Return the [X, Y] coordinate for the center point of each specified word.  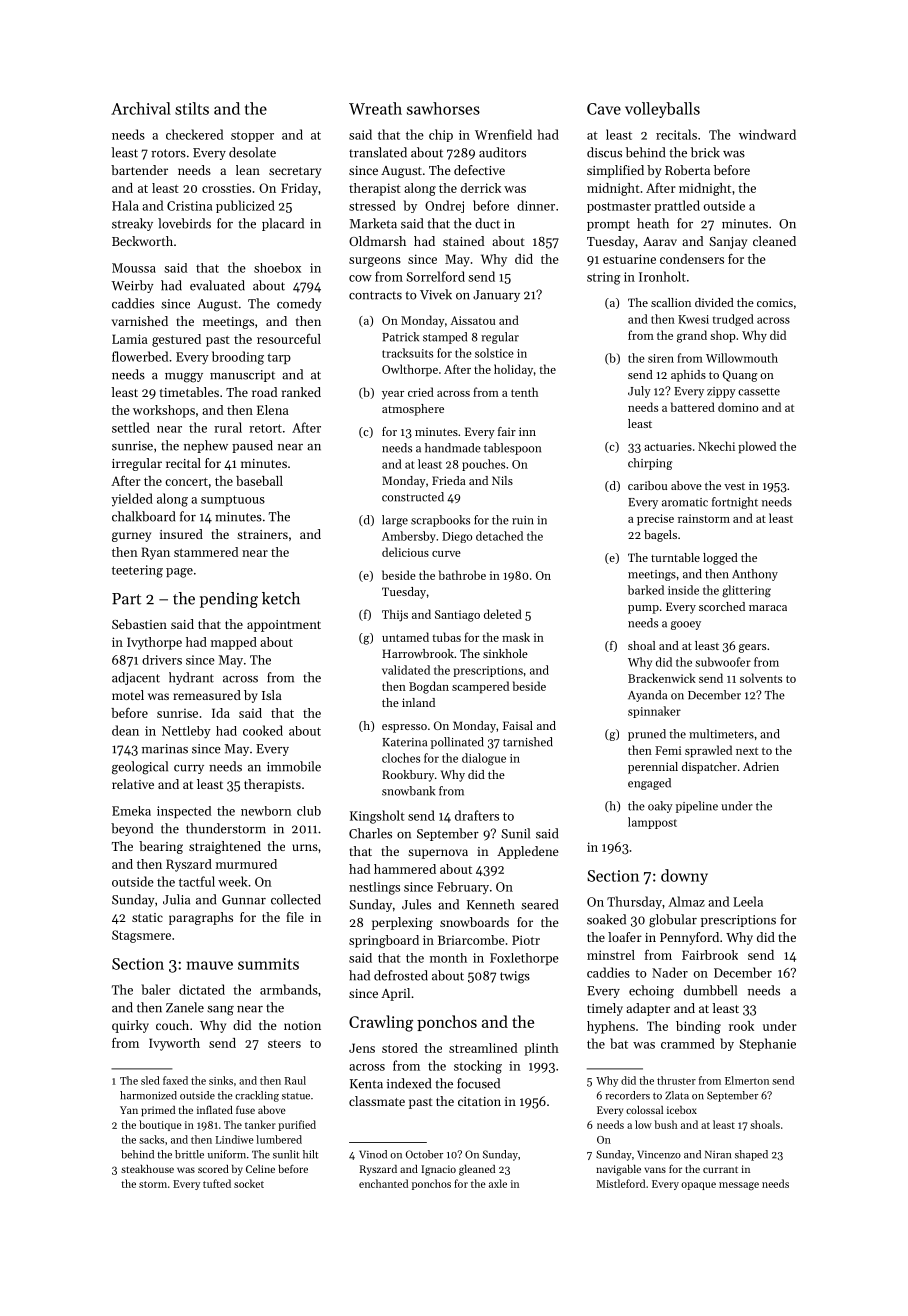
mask [516, 637]
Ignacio [438, 1170]
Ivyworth [174, 1044]
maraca [768, 608]
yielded [132, 499]
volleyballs [662, 110]
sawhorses [443, 108]
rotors [168, 153]
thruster [676, 1080]
